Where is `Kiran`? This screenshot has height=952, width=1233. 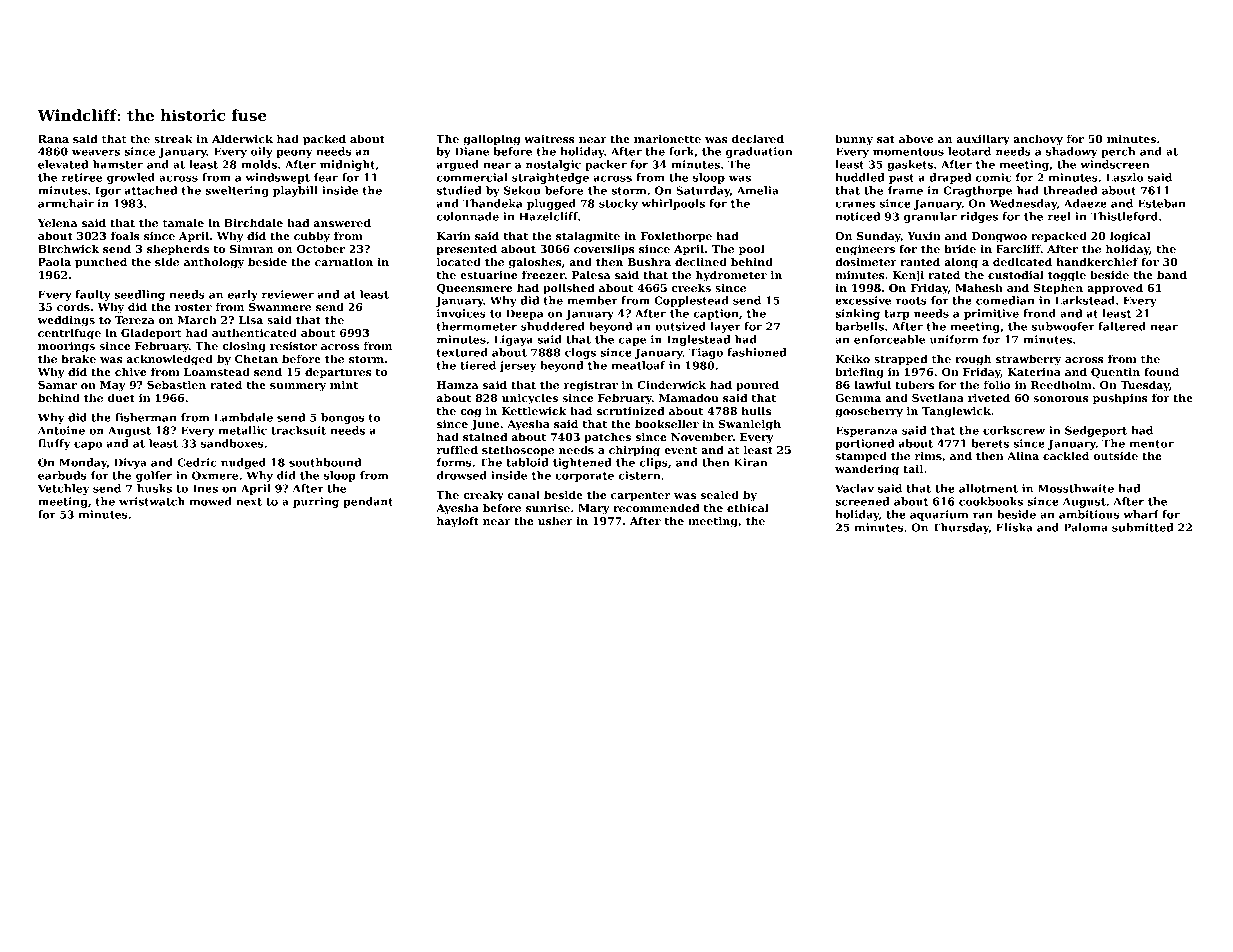
Kiran is located at coordinates (751, 462).
